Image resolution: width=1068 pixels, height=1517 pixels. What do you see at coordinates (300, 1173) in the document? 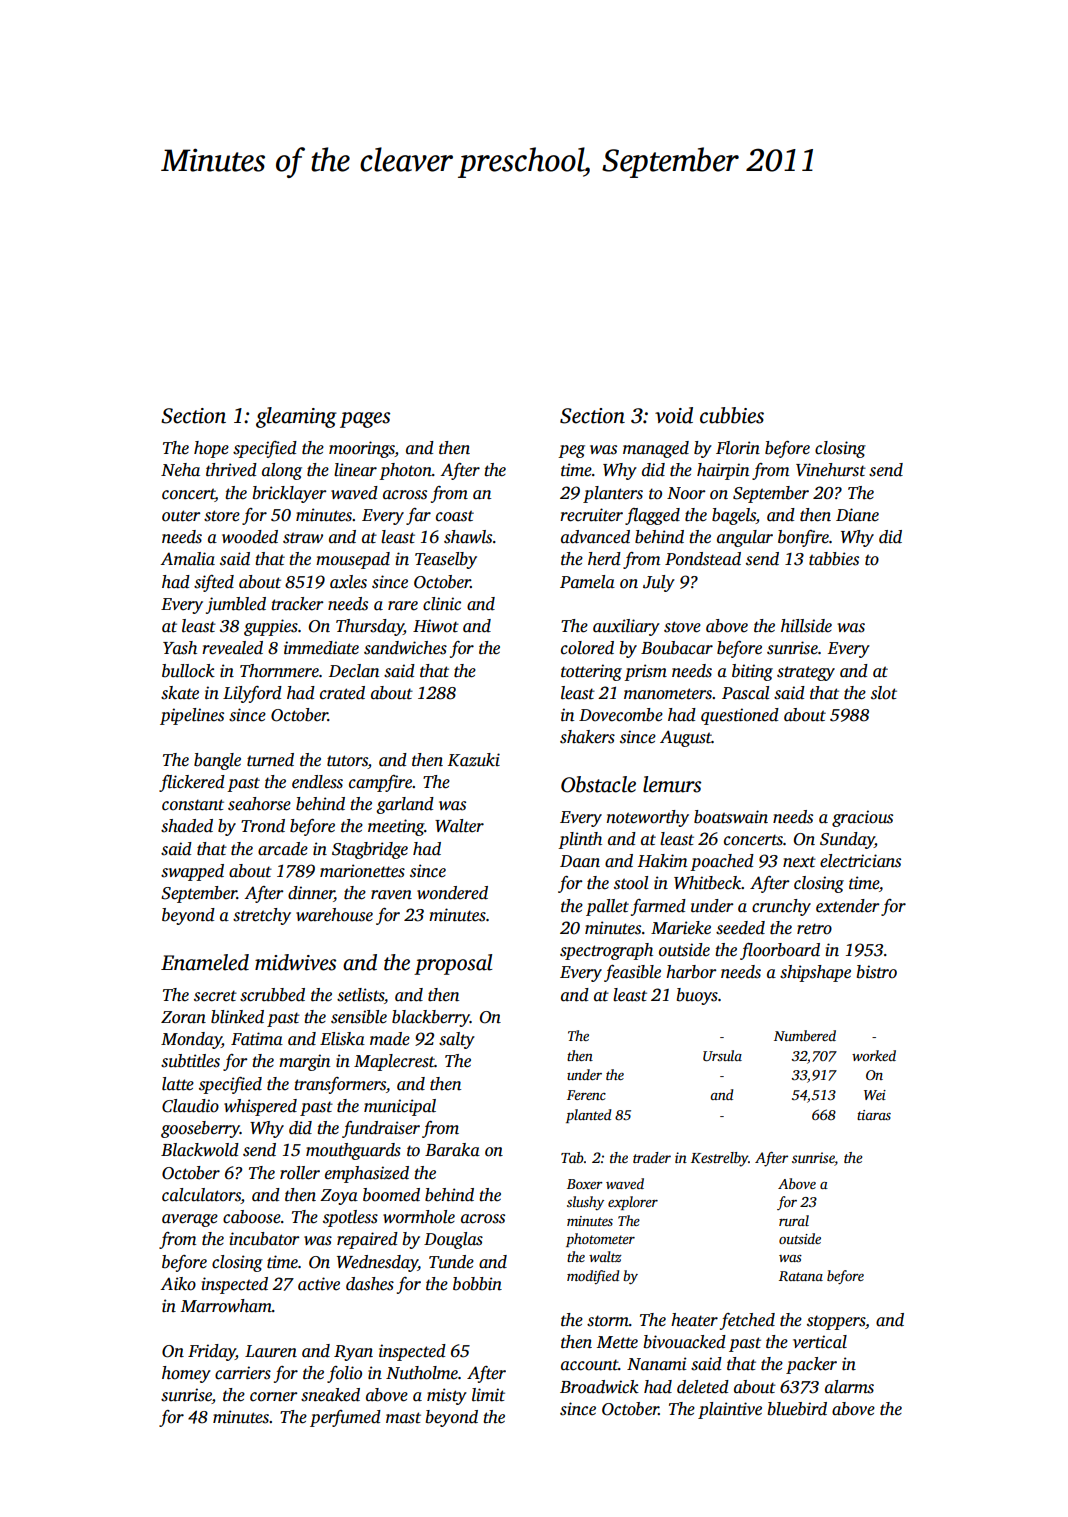
I see `roller` at bounding box center [300, 1173].
